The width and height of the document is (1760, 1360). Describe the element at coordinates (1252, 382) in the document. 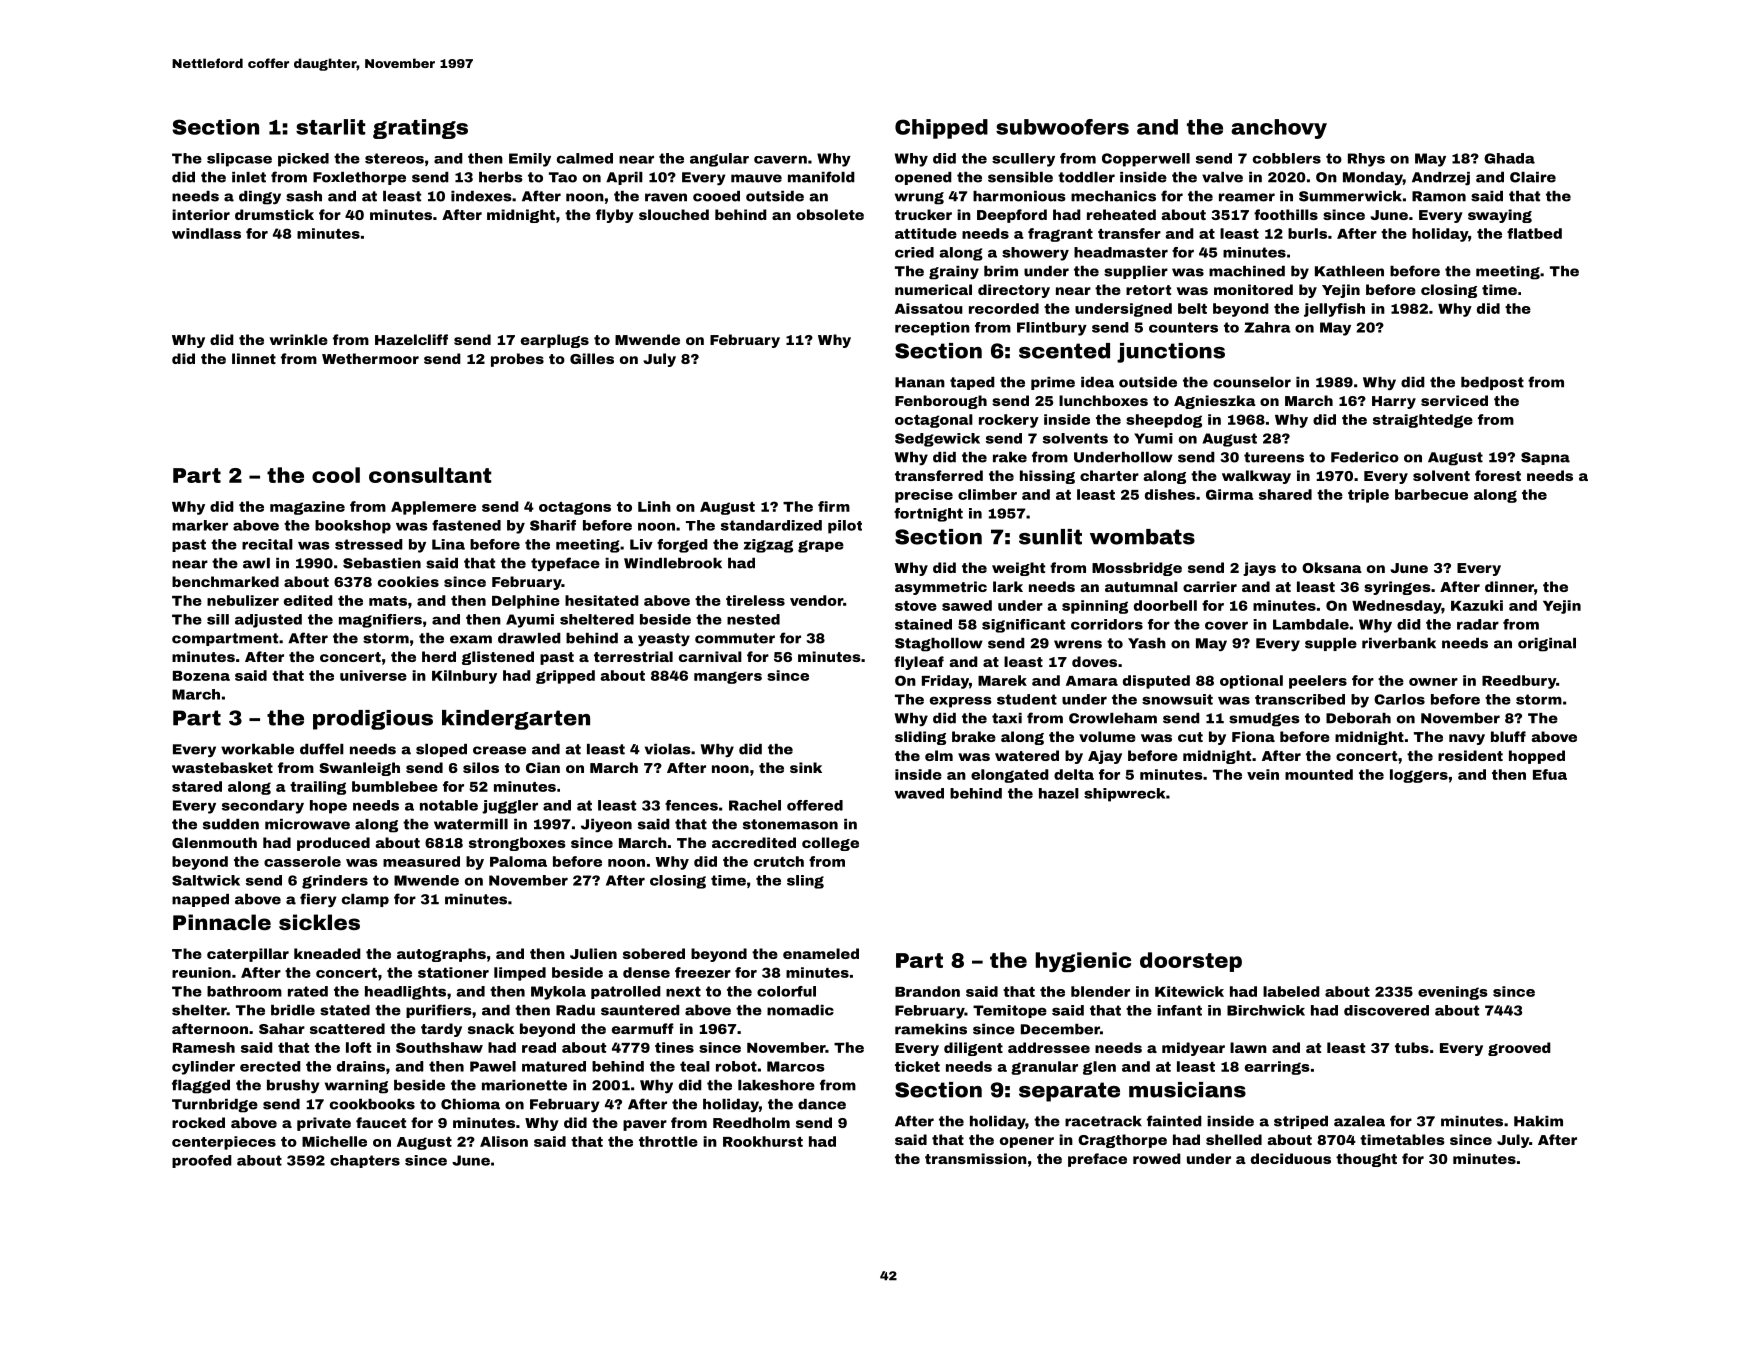

I see `counselor` at that location.
